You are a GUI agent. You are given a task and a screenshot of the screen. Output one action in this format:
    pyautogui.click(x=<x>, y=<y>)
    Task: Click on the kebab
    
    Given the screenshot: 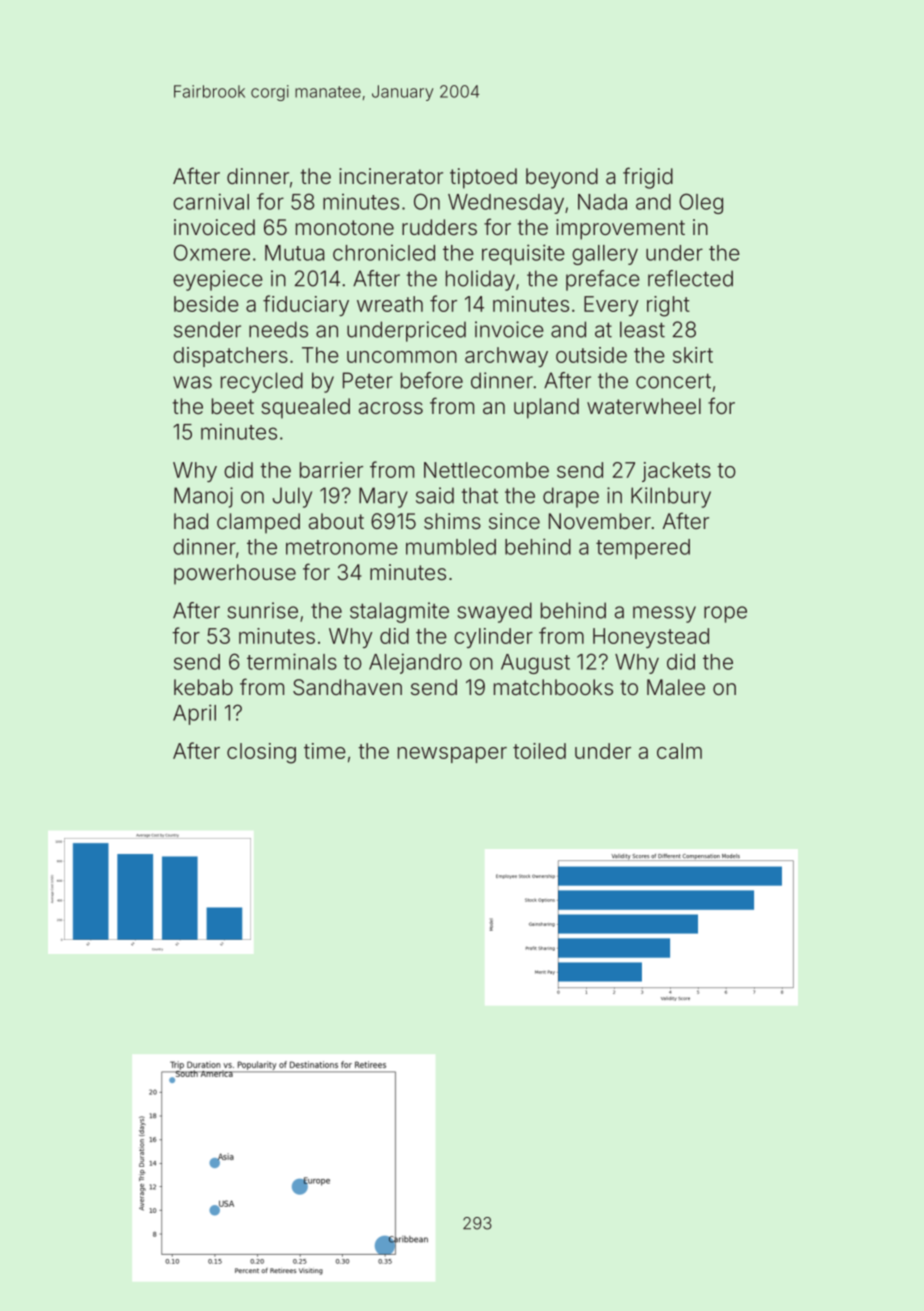 What is the action you would take?
    pyautogui.click(x=203, y=687)
